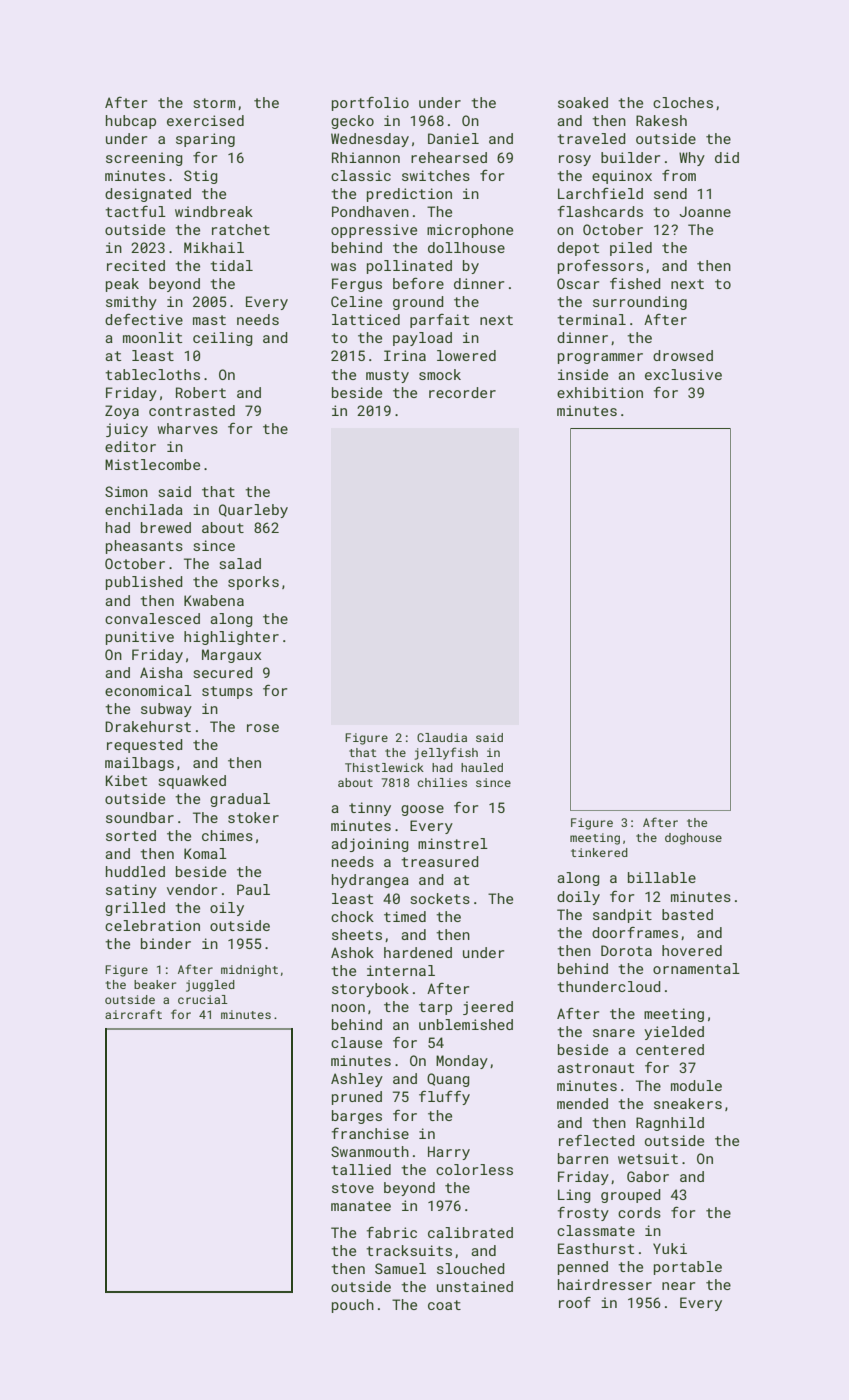  I want to click on cloches, so click(683, 102).
